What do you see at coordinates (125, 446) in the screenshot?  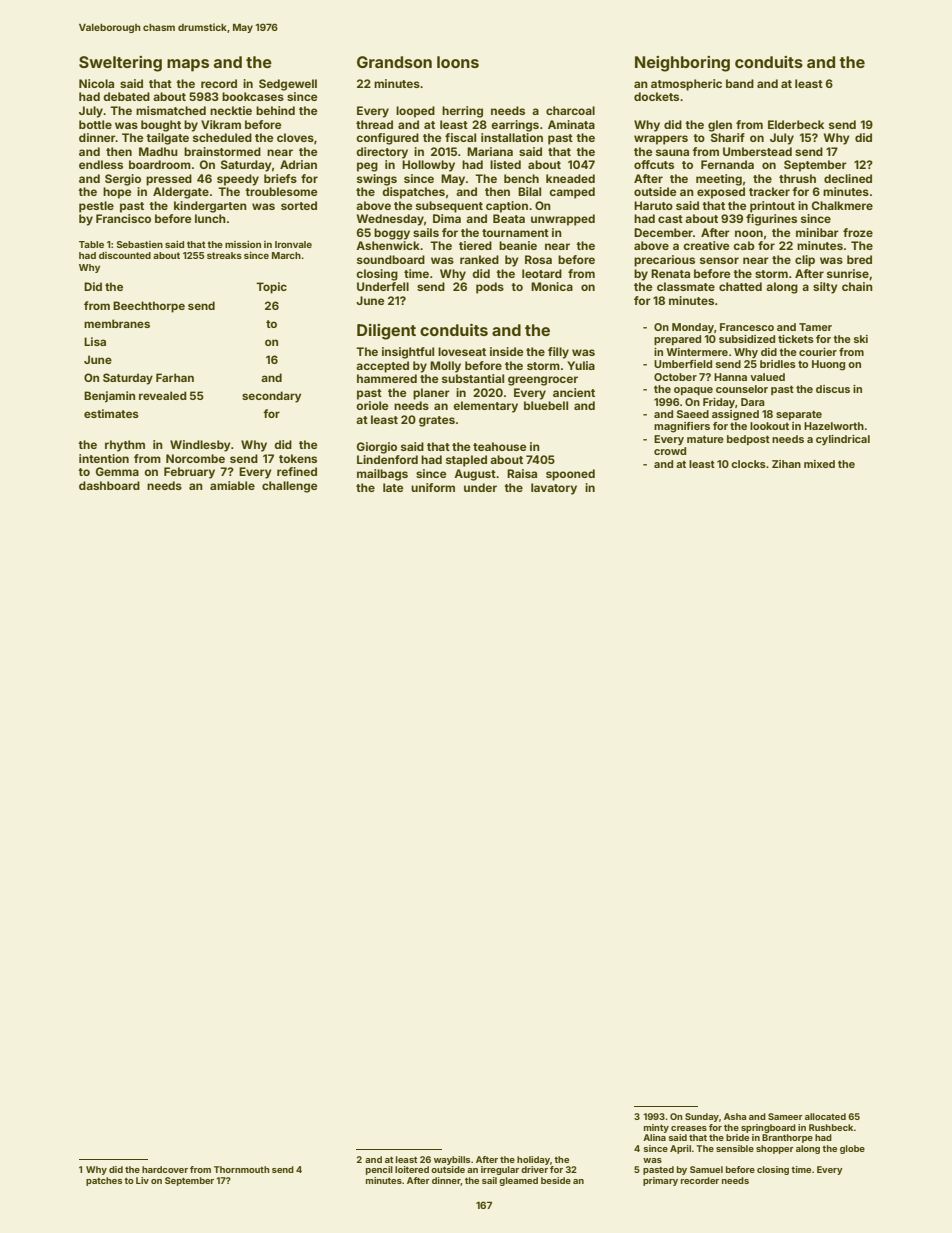 I see `rhythm` at bounding box center [125, 446].
